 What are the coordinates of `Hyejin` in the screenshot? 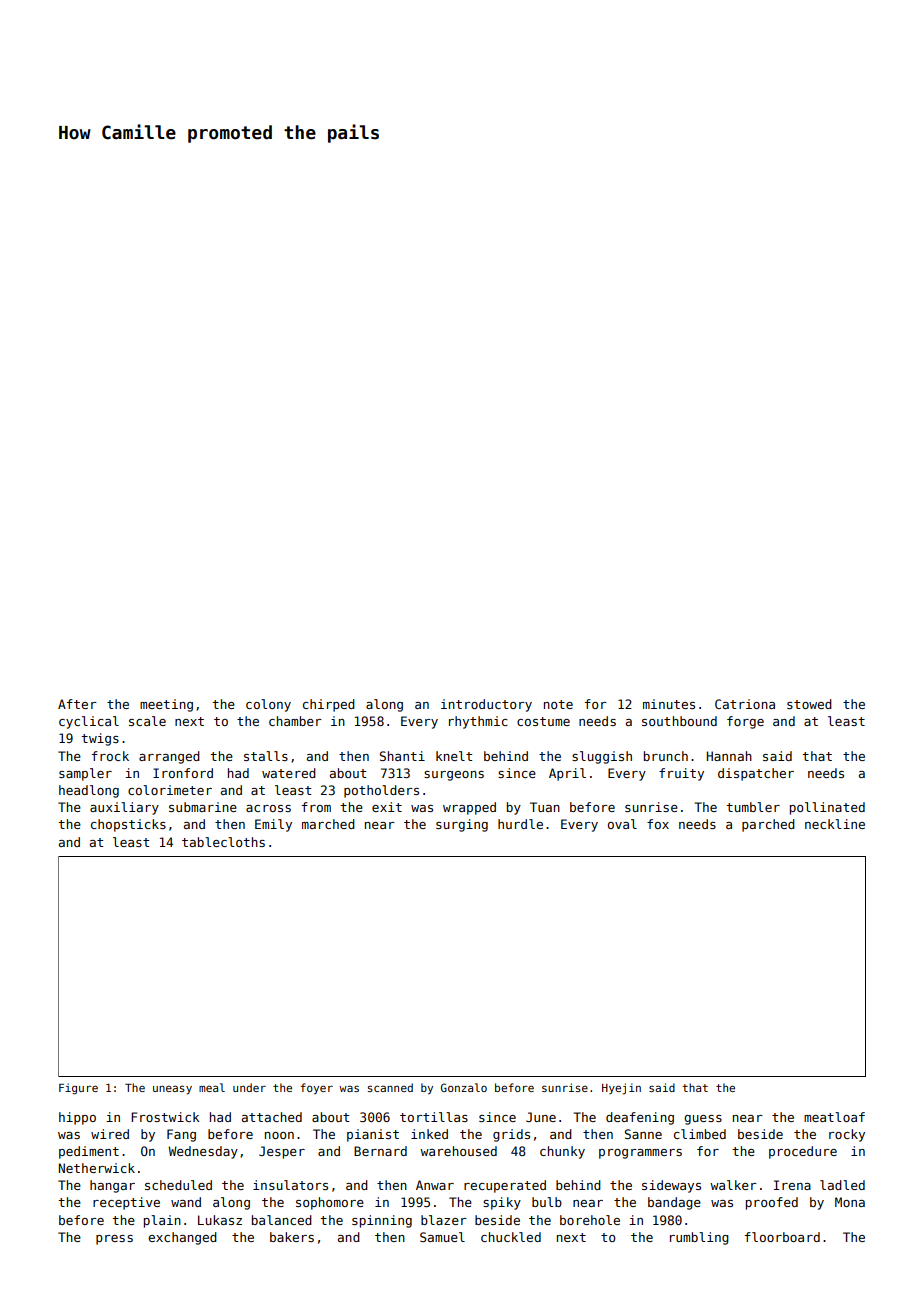 It's located at (621, 1089).
